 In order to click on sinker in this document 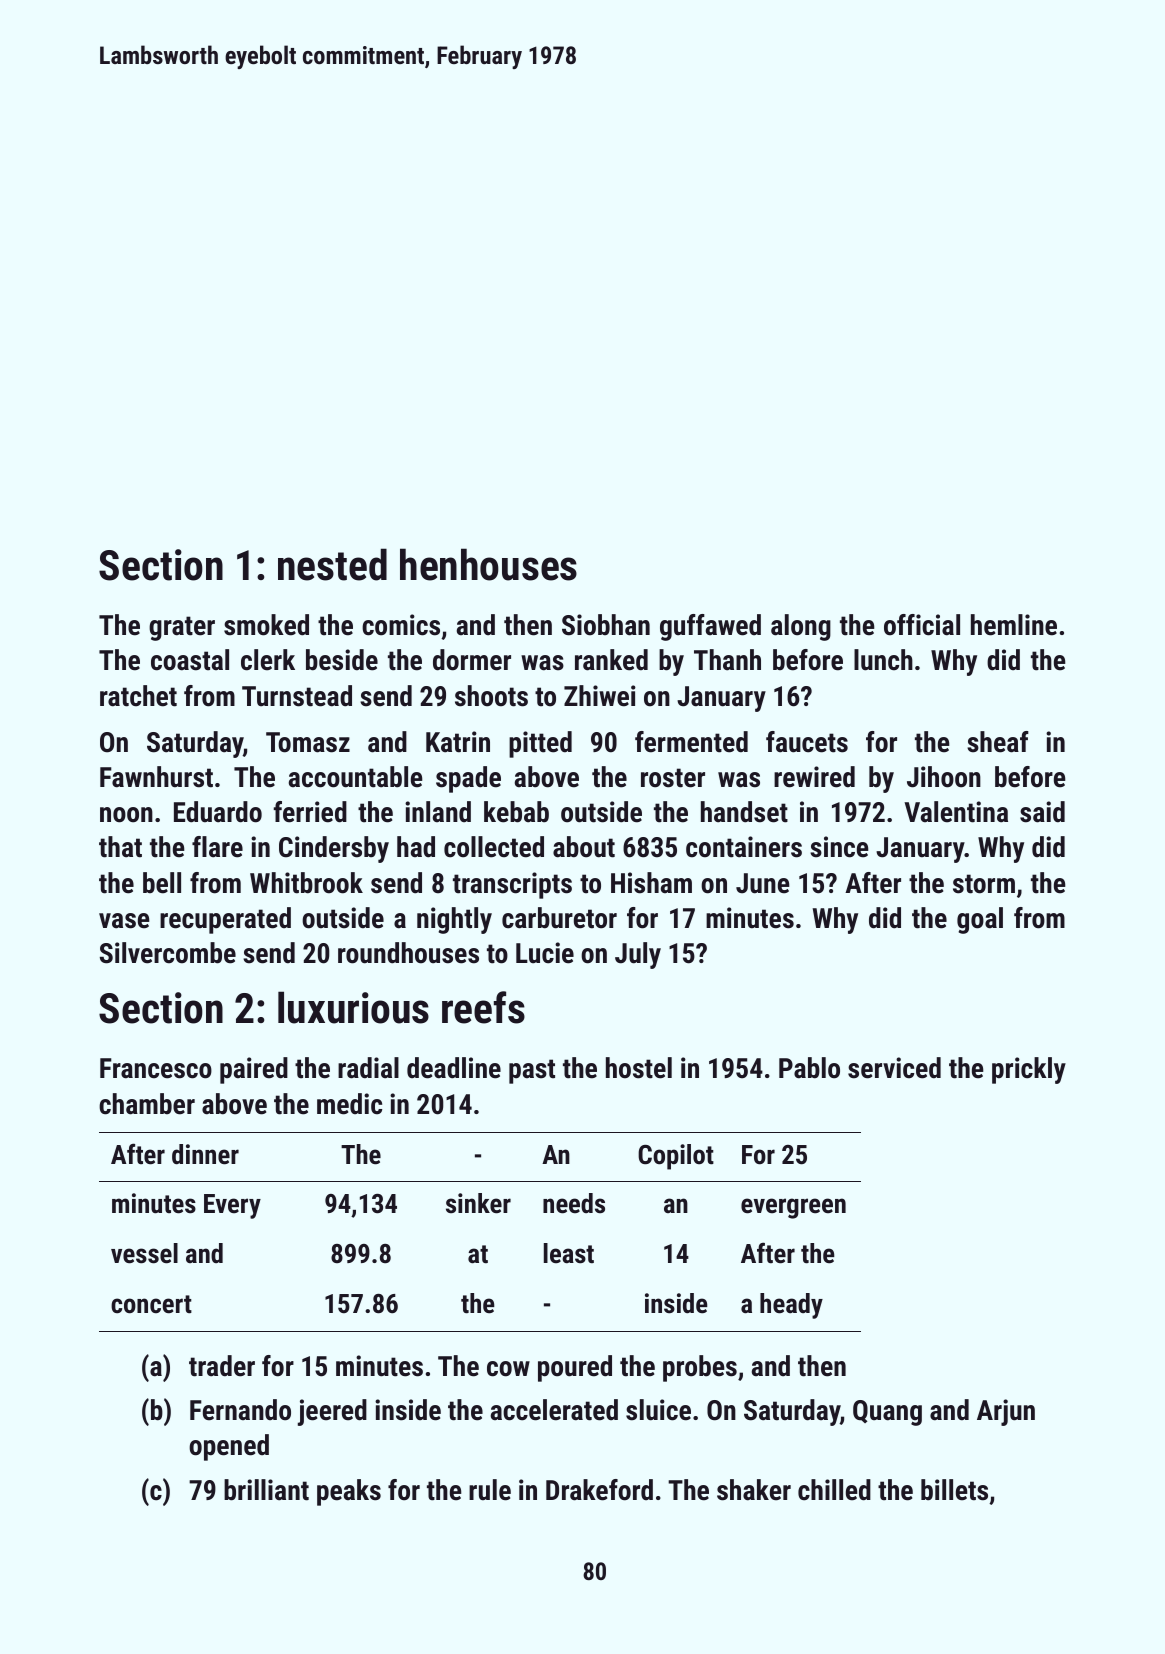, I will do `click(478, 1203)`.
